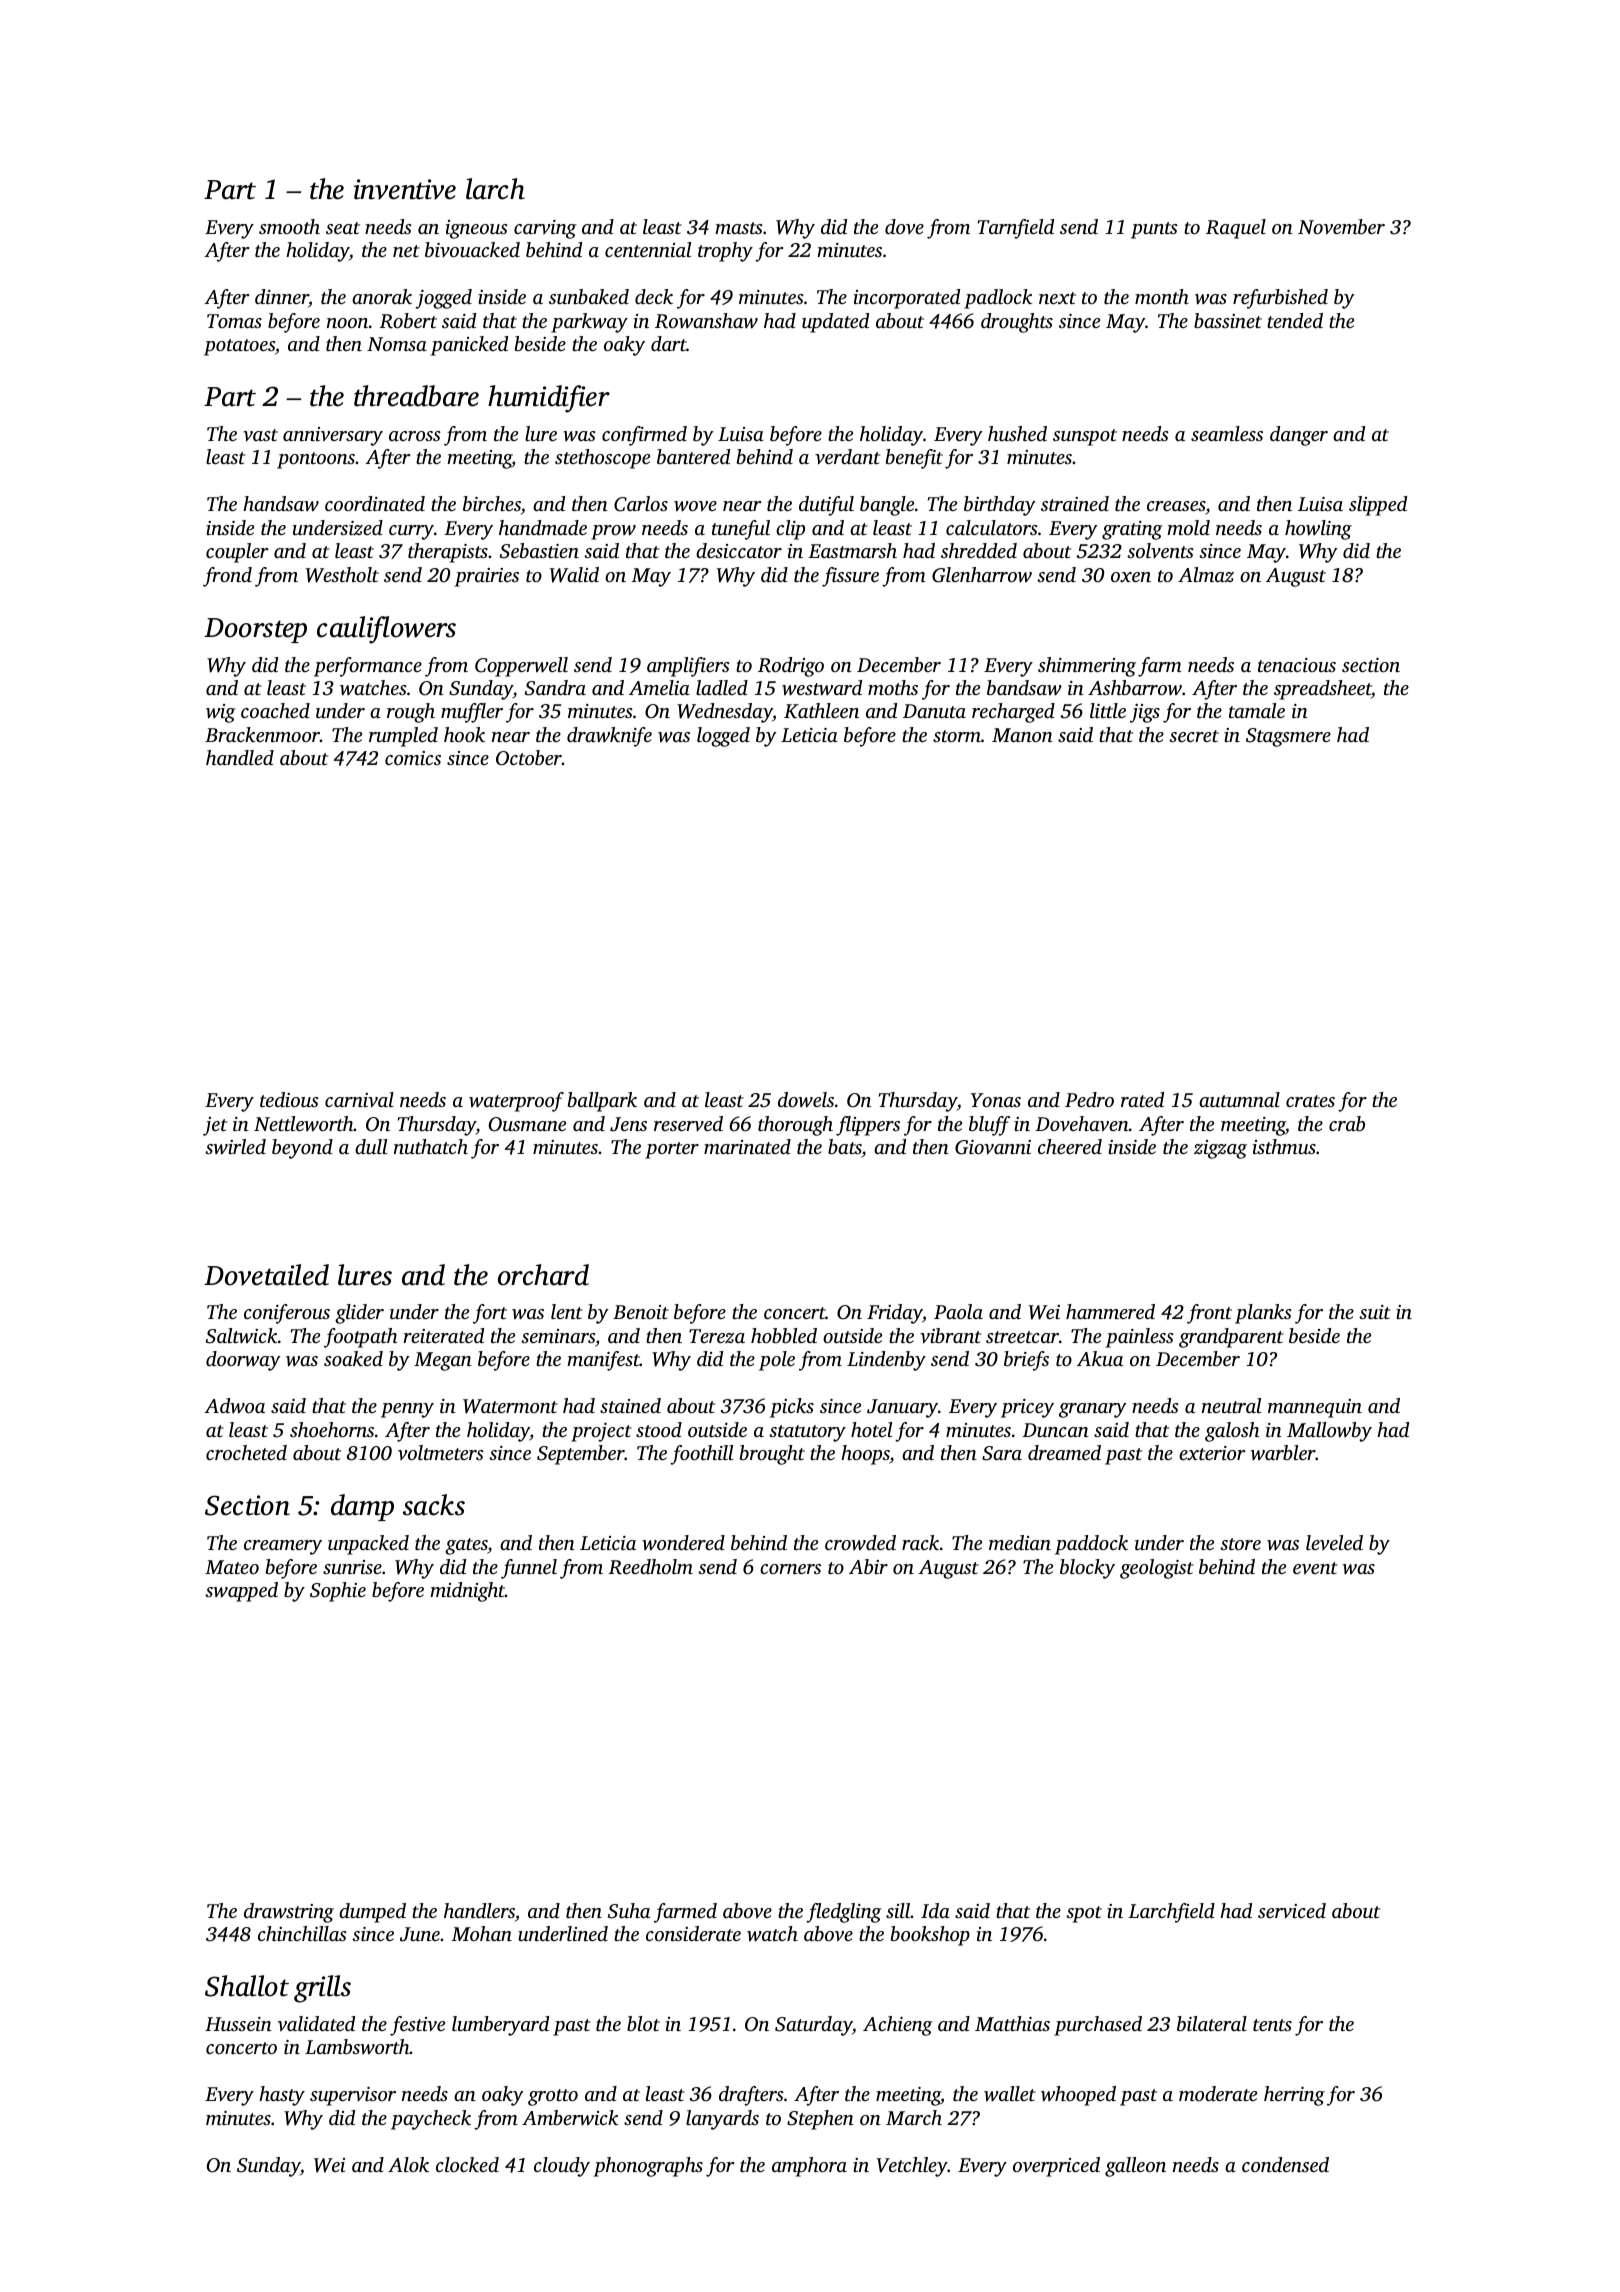  I want to click on vast, so click(260, 435).
